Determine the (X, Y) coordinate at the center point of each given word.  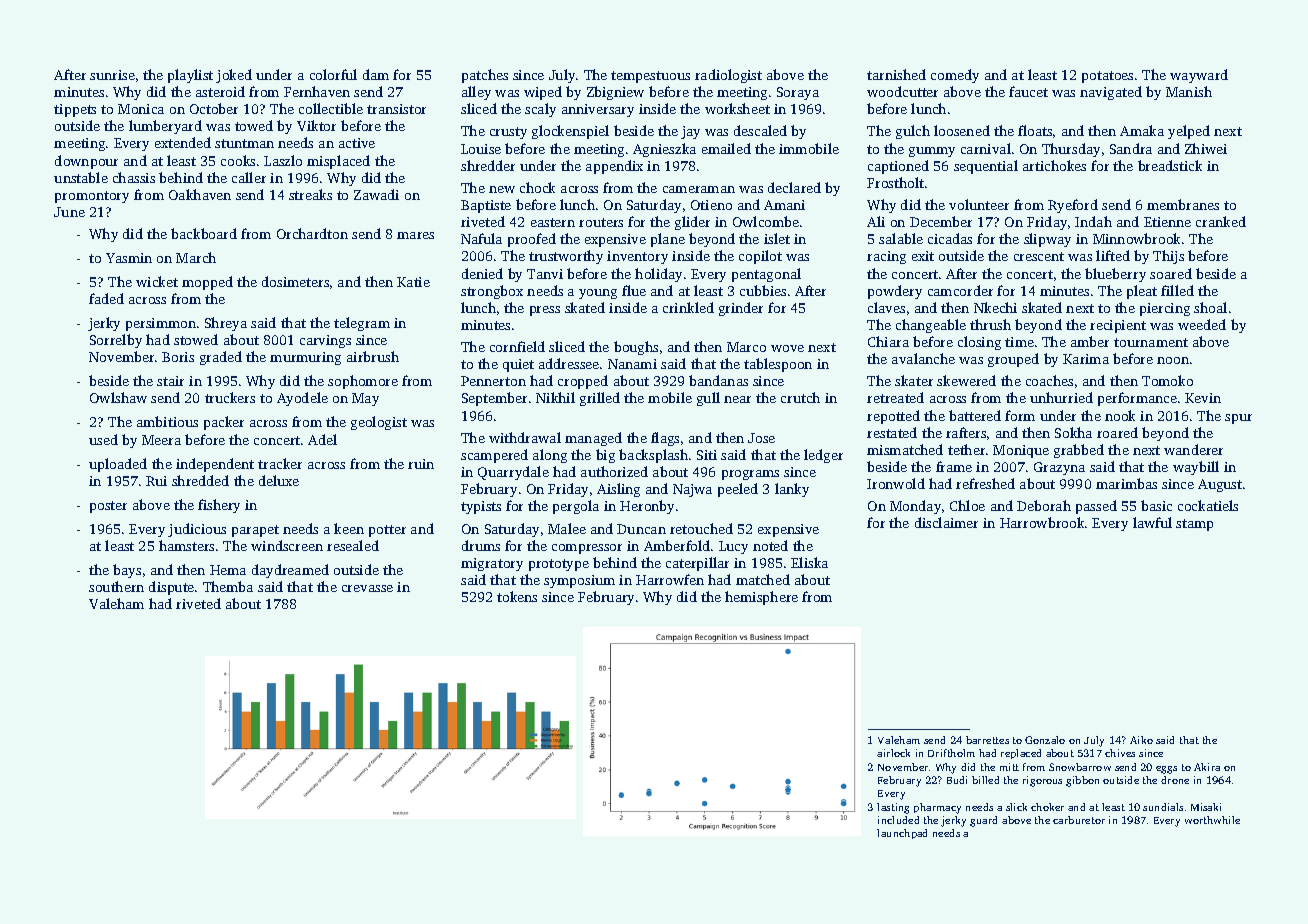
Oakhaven (200, 194)
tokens (517, 596)
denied (482, 273)
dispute (171, 588)
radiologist (728, 76)
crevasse (367, 588)
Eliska (809, 562)
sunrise (112, 75)
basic (1156, 505)
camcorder (960, 290)
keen (349, 528)
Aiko (1141, 740)
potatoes (1107, 77)
